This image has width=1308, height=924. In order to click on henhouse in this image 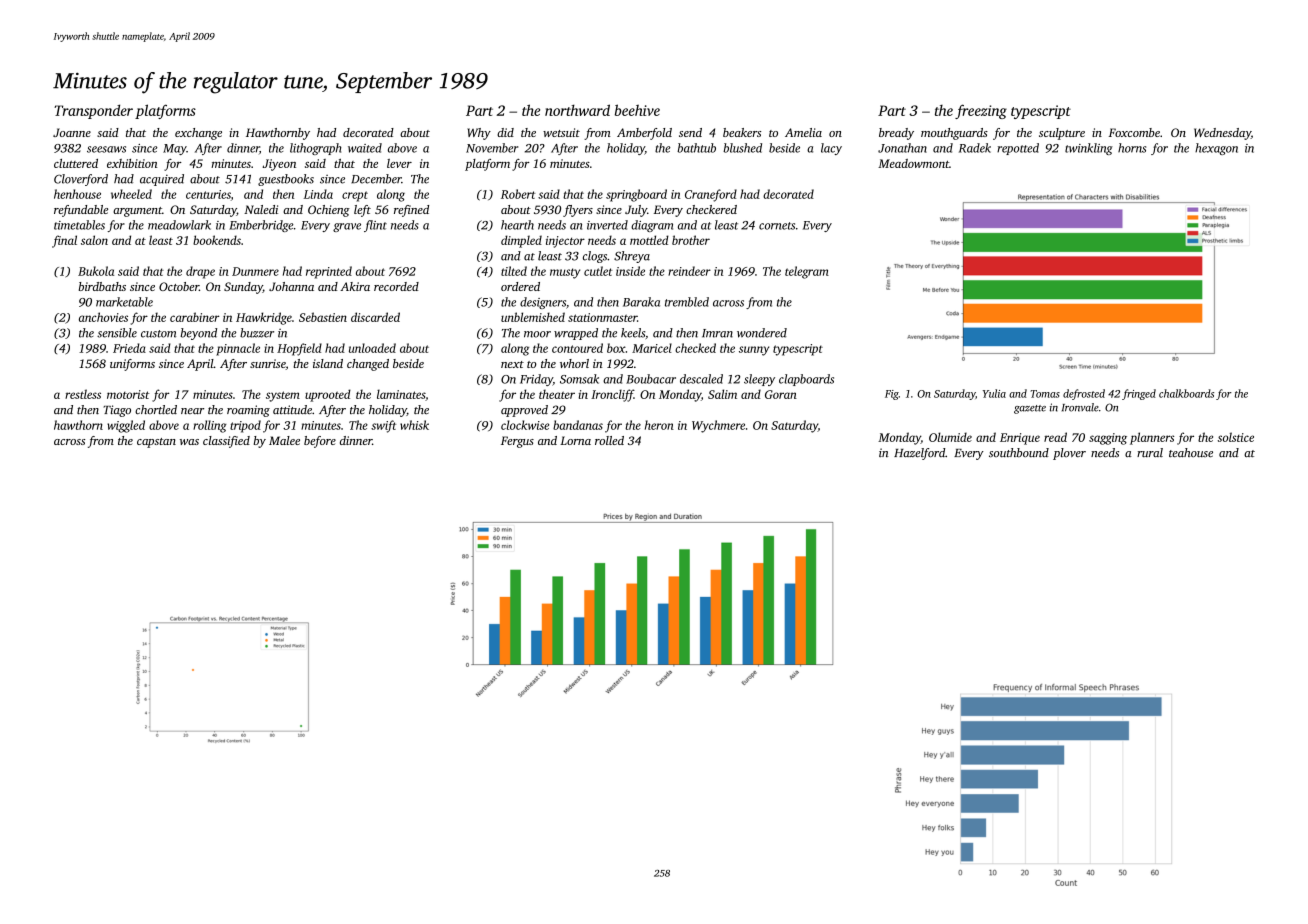, I will do `click(77, 194)`.
